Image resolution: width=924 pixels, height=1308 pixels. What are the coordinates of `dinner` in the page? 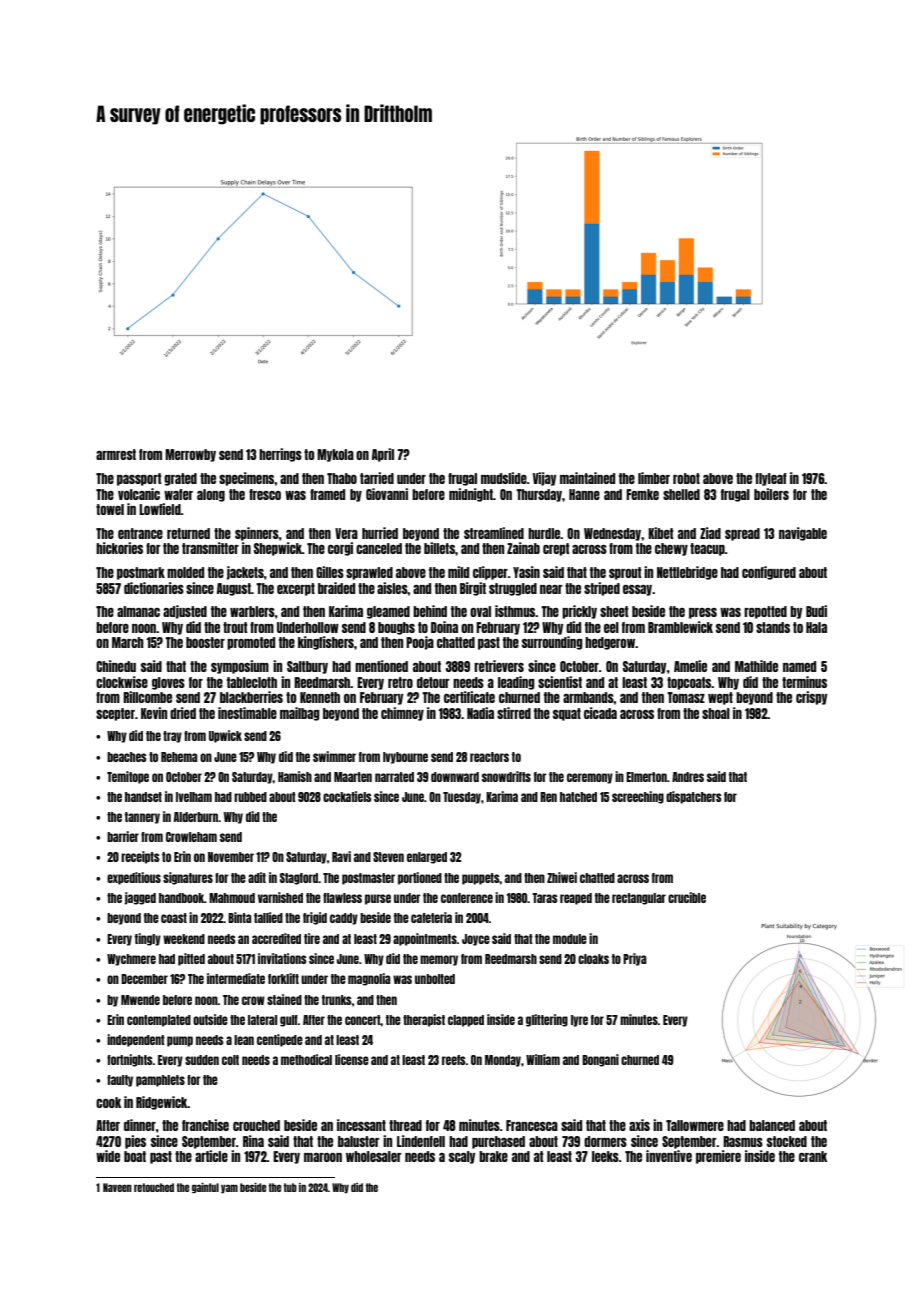 It's located at (140, 1125).
